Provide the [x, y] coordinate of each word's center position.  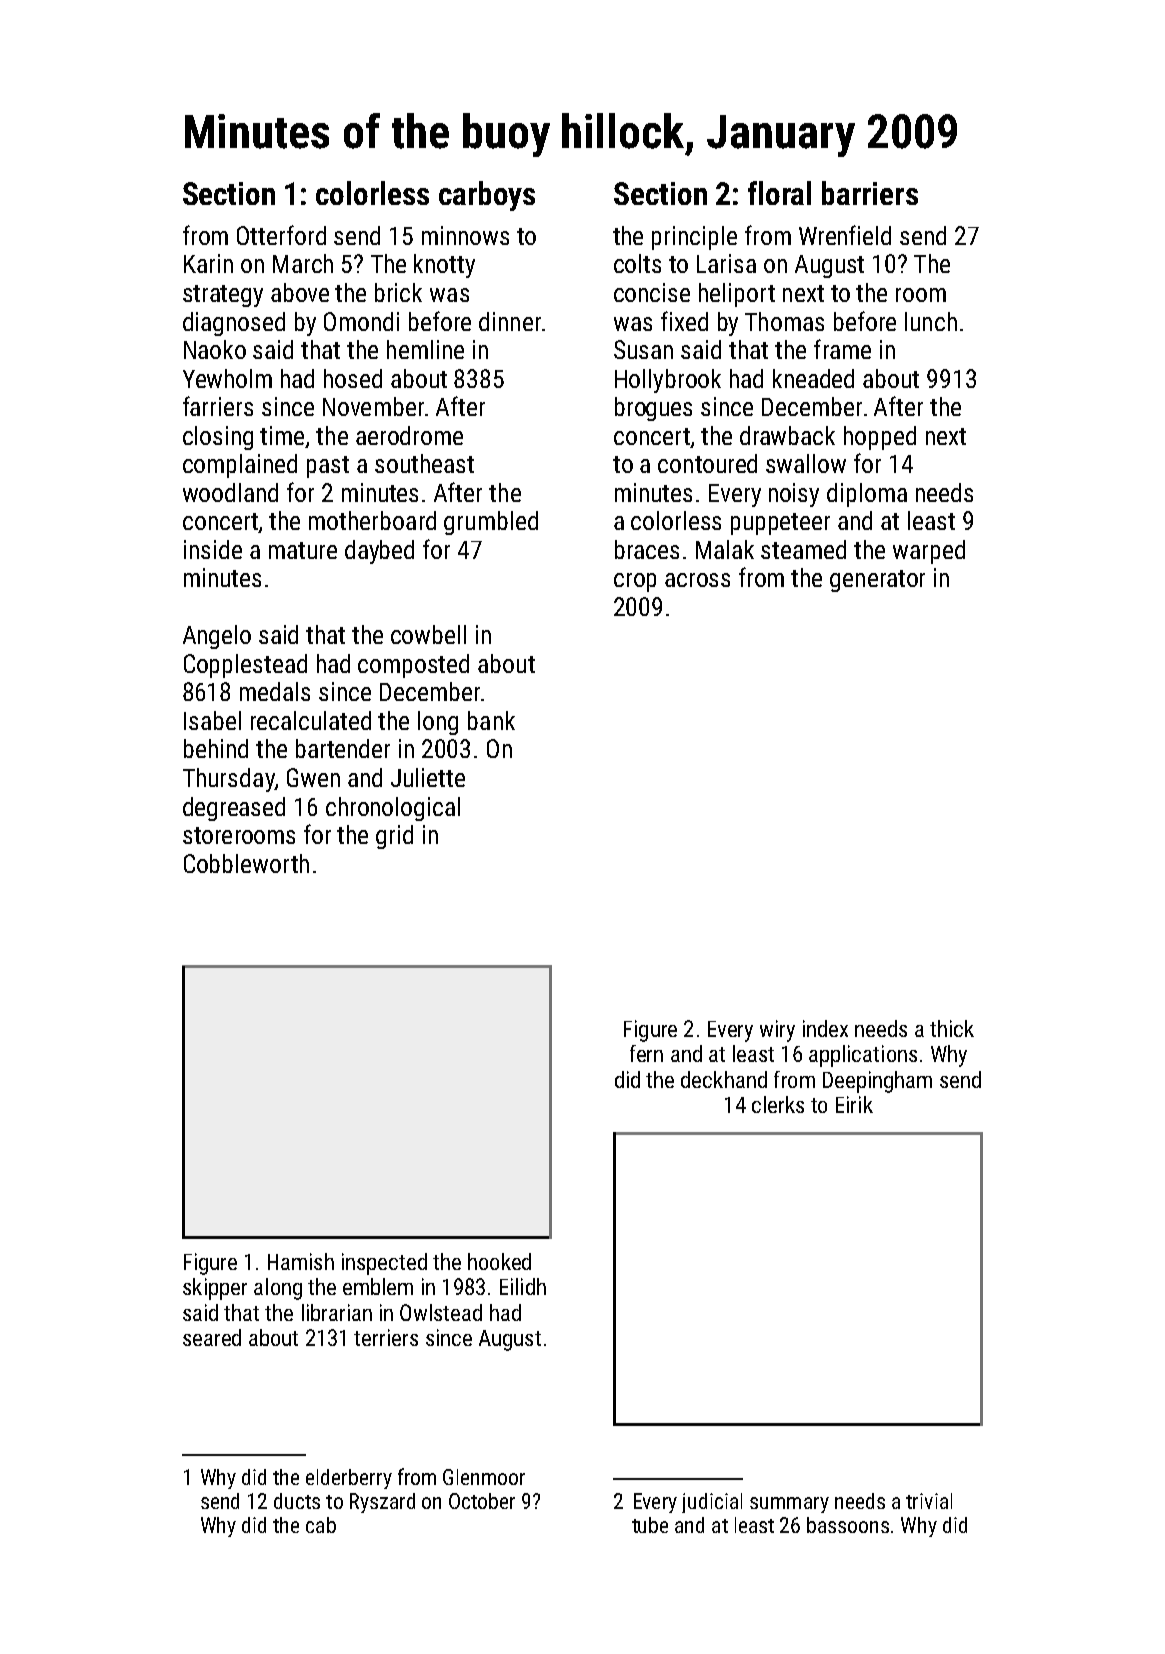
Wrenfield [845, 235]
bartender [343, 748]
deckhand [724, 1079]
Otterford [281, 235]
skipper [215, 1289]
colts [637, 263]
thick [952, 1028]
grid [394, 837]
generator [877, 581]
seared [212, 1337]
